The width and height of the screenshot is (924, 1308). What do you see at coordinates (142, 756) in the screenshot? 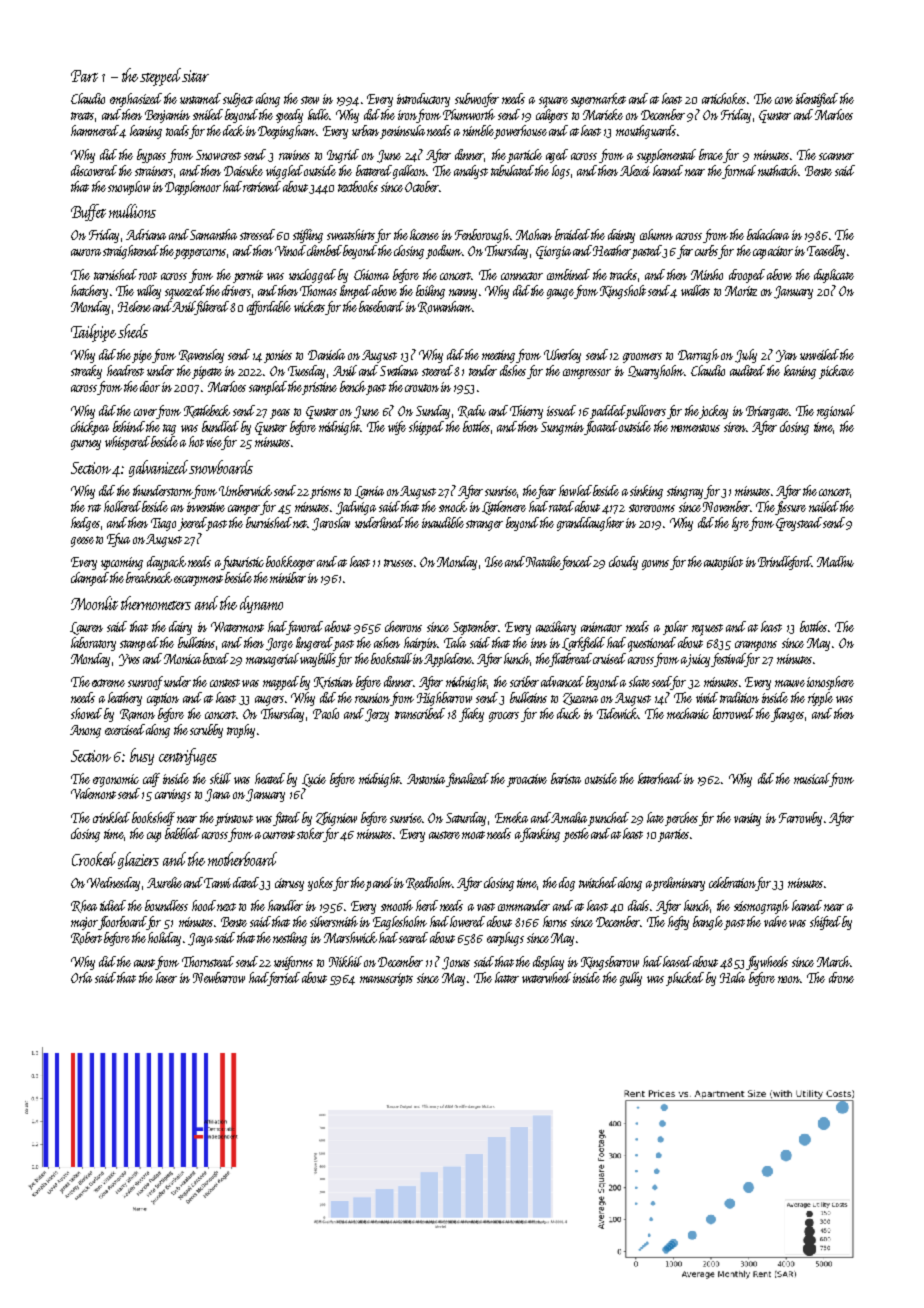
I see `busy` at bounding box center [142, 756].
